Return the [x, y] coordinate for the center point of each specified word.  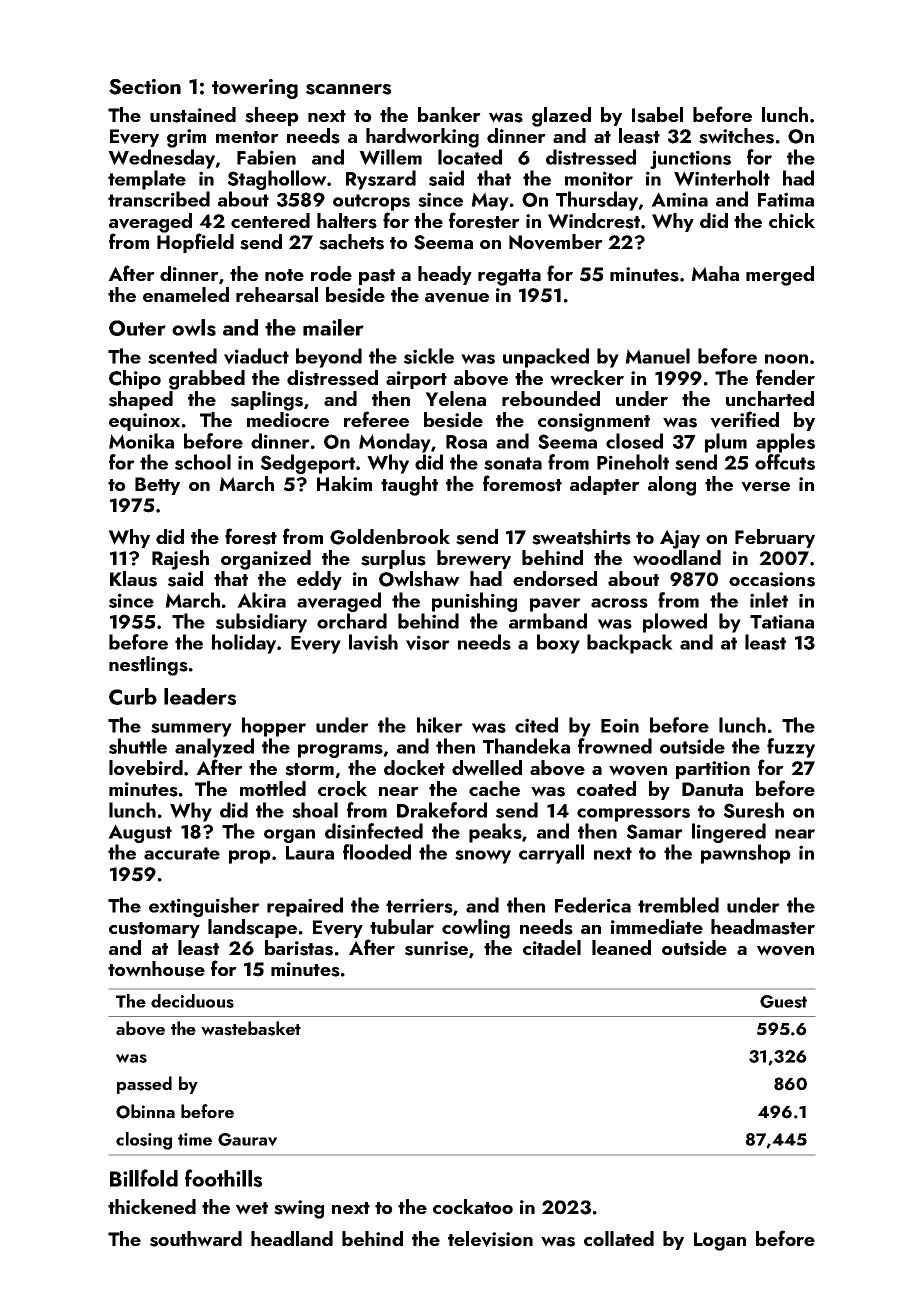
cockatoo [473, 1206]
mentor [247, 137]
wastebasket [251, 1028]
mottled [273, 788]
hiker [440, 725]
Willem [390, 157]
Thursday [597, 201]
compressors [633, 815]
